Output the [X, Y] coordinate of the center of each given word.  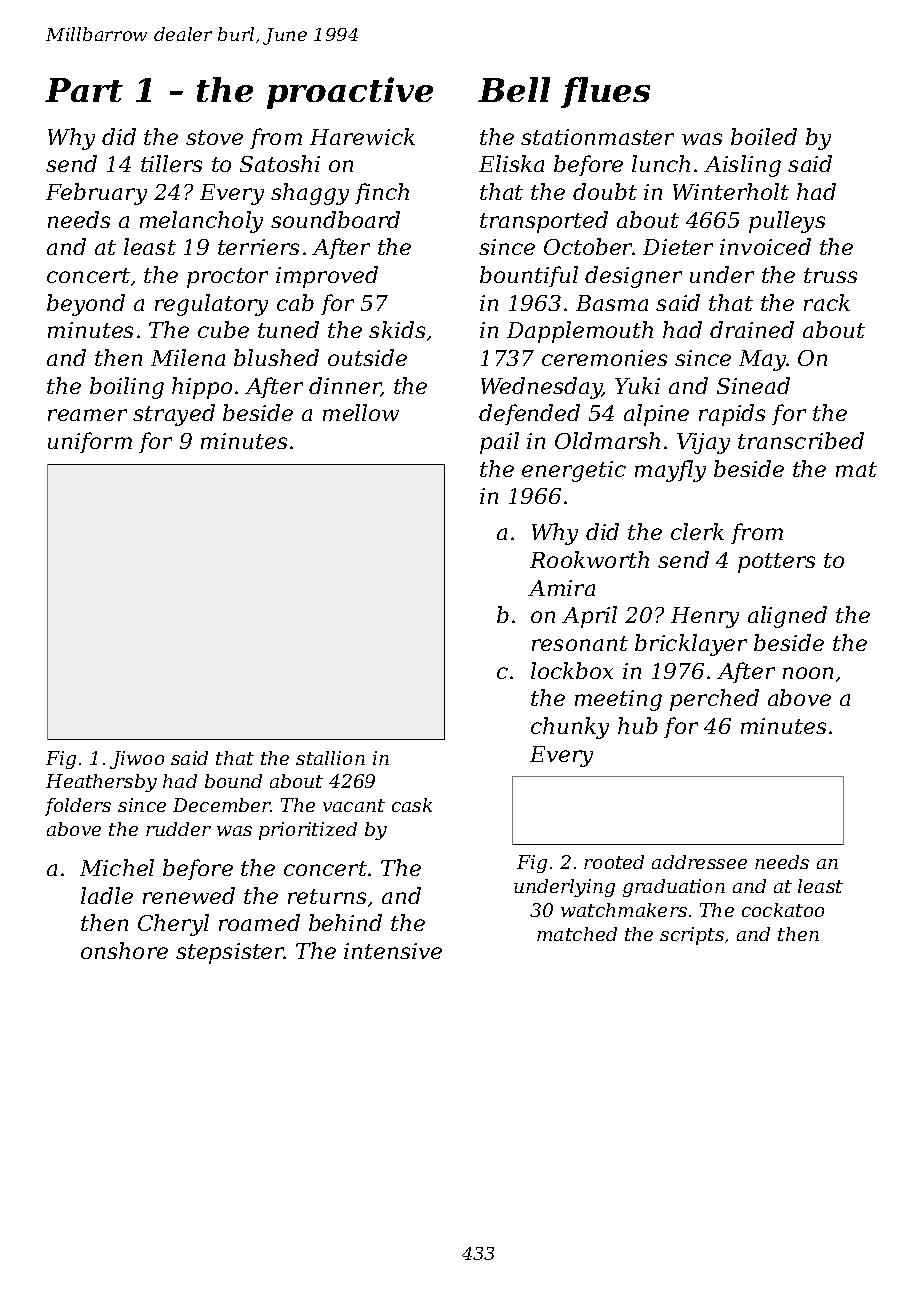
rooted [614, 862]
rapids [732, 415]
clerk [697, 531]
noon [808, 673]
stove [214, 137]
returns [327, 896]
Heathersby [101, 783]
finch [382, 193]
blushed [276, 357]
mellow [361, 412]
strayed [174, 415]
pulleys [787, 222]
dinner [345, 387]
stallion [330, 758]
